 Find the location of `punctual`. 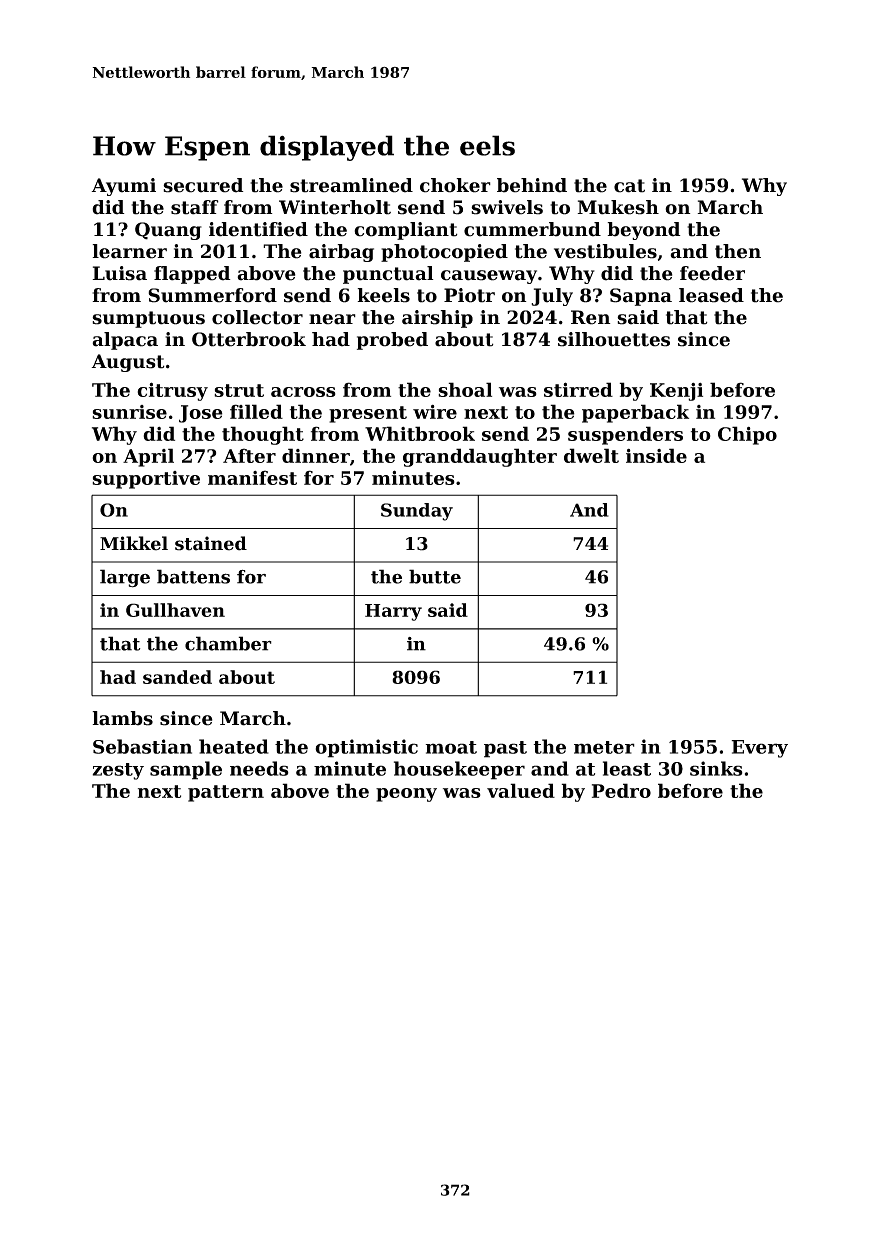

punctual is located at coordinates (388, 275).
